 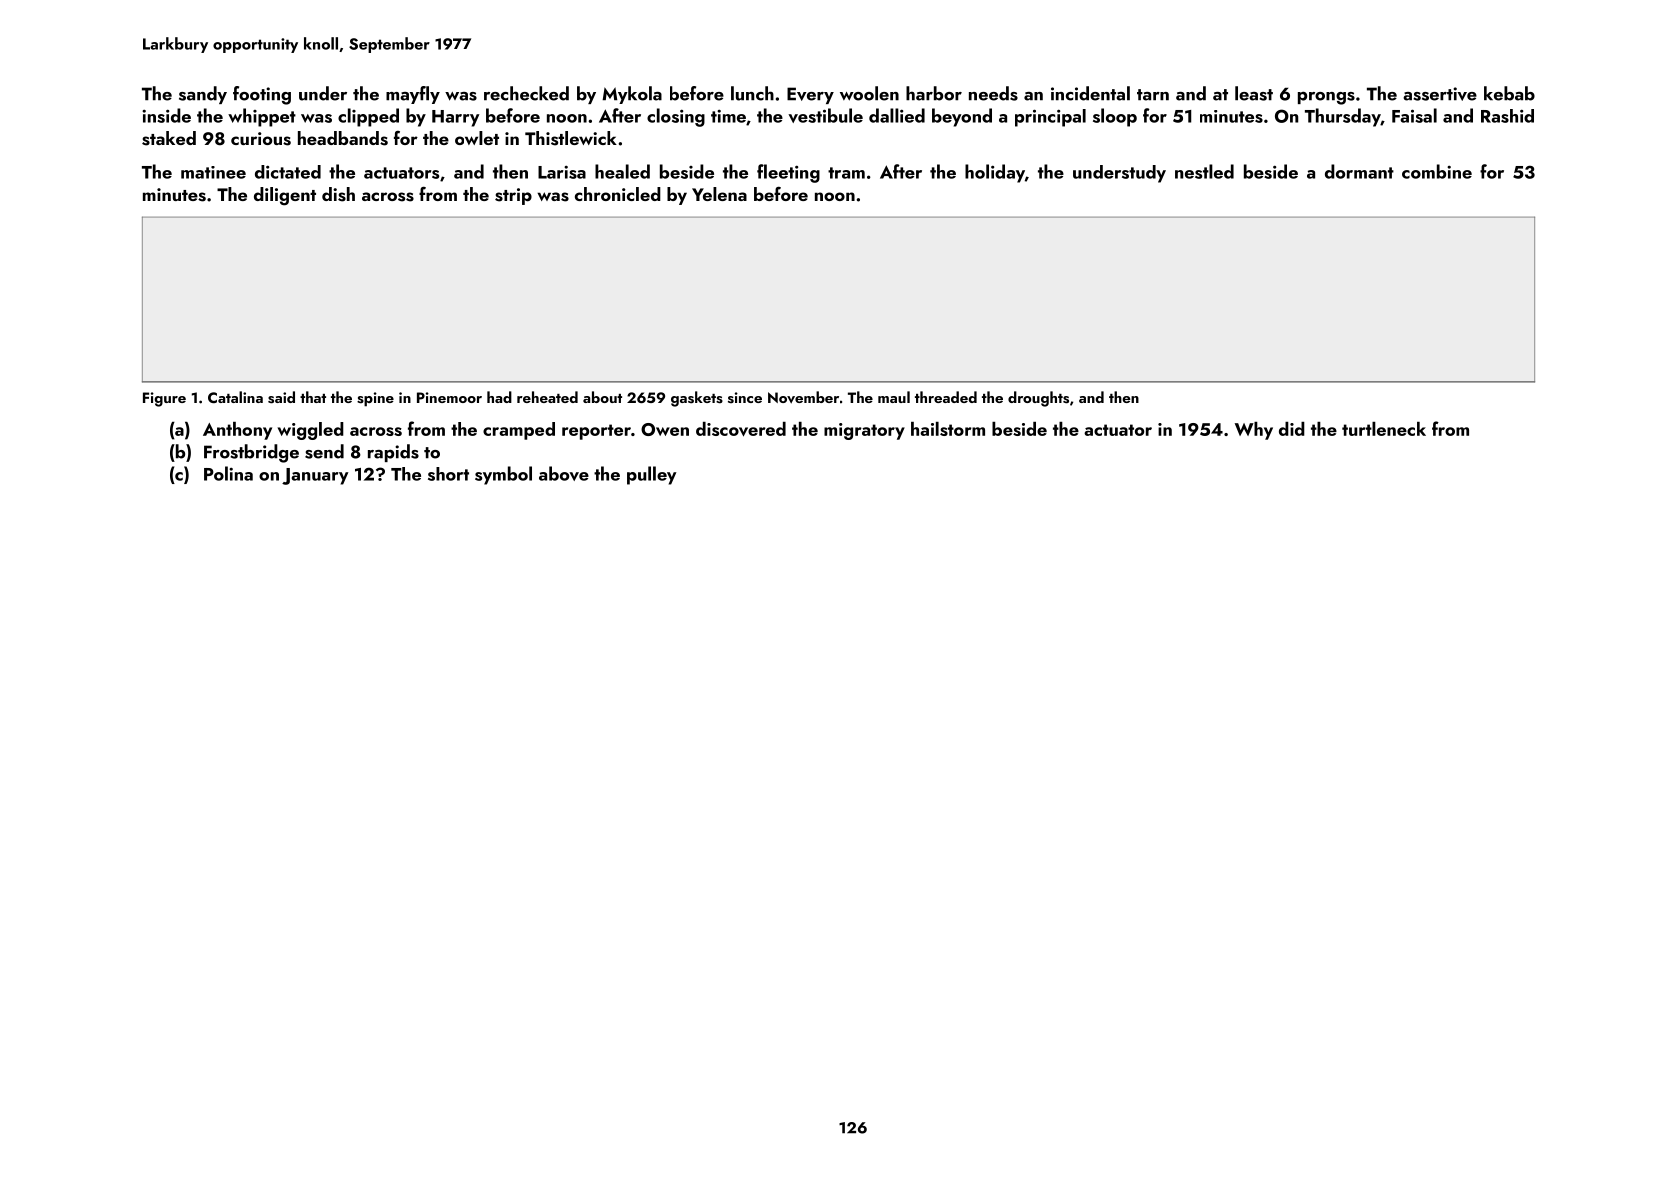 I want to click on pulley, so click(x=651, y=475).
